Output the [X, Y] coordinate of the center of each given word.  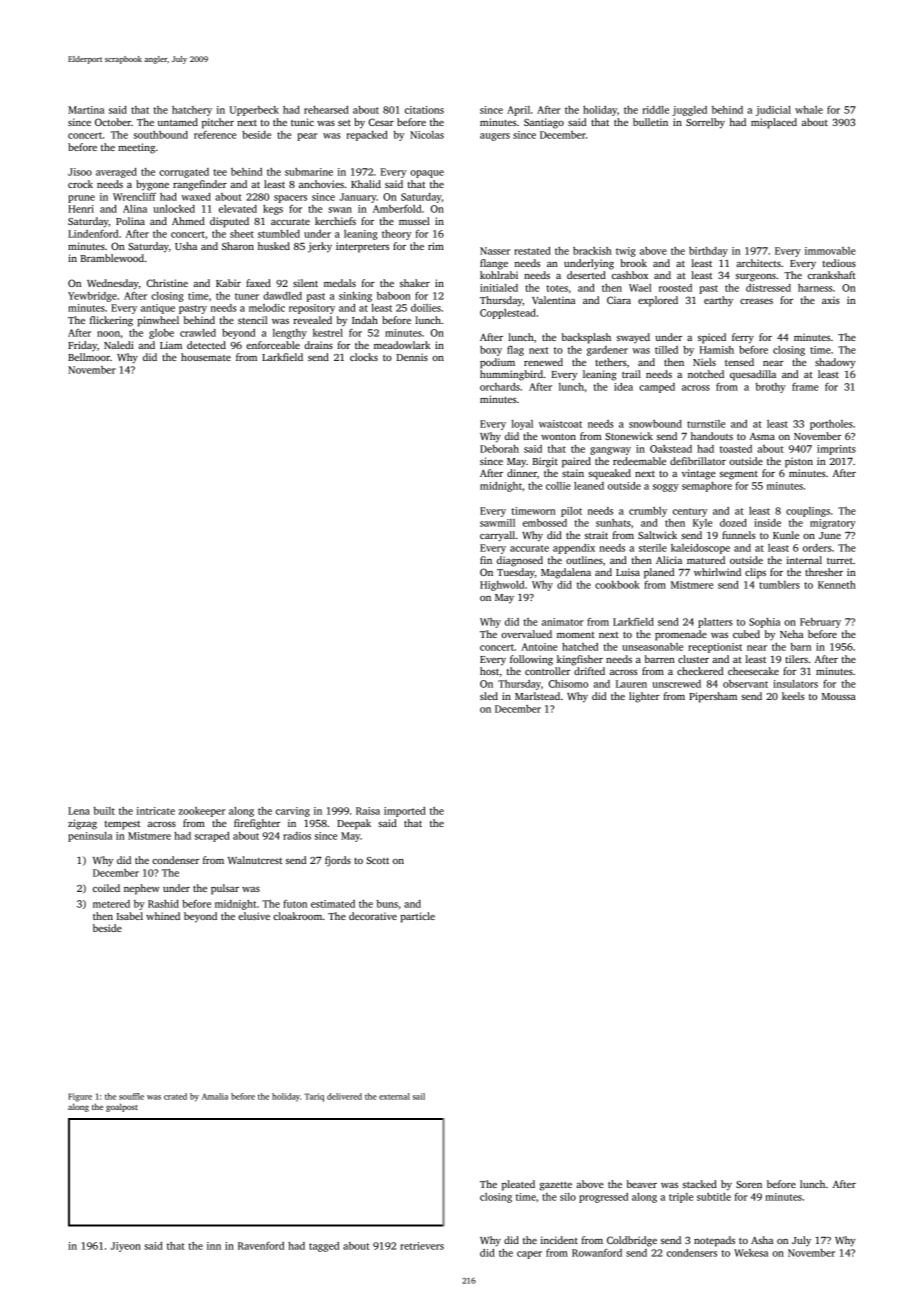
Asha [762, 1240]
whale [809, 110]
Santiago [544, 123]
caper [529, 1255]
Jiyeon [125, 1247]
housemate [206, 357]
